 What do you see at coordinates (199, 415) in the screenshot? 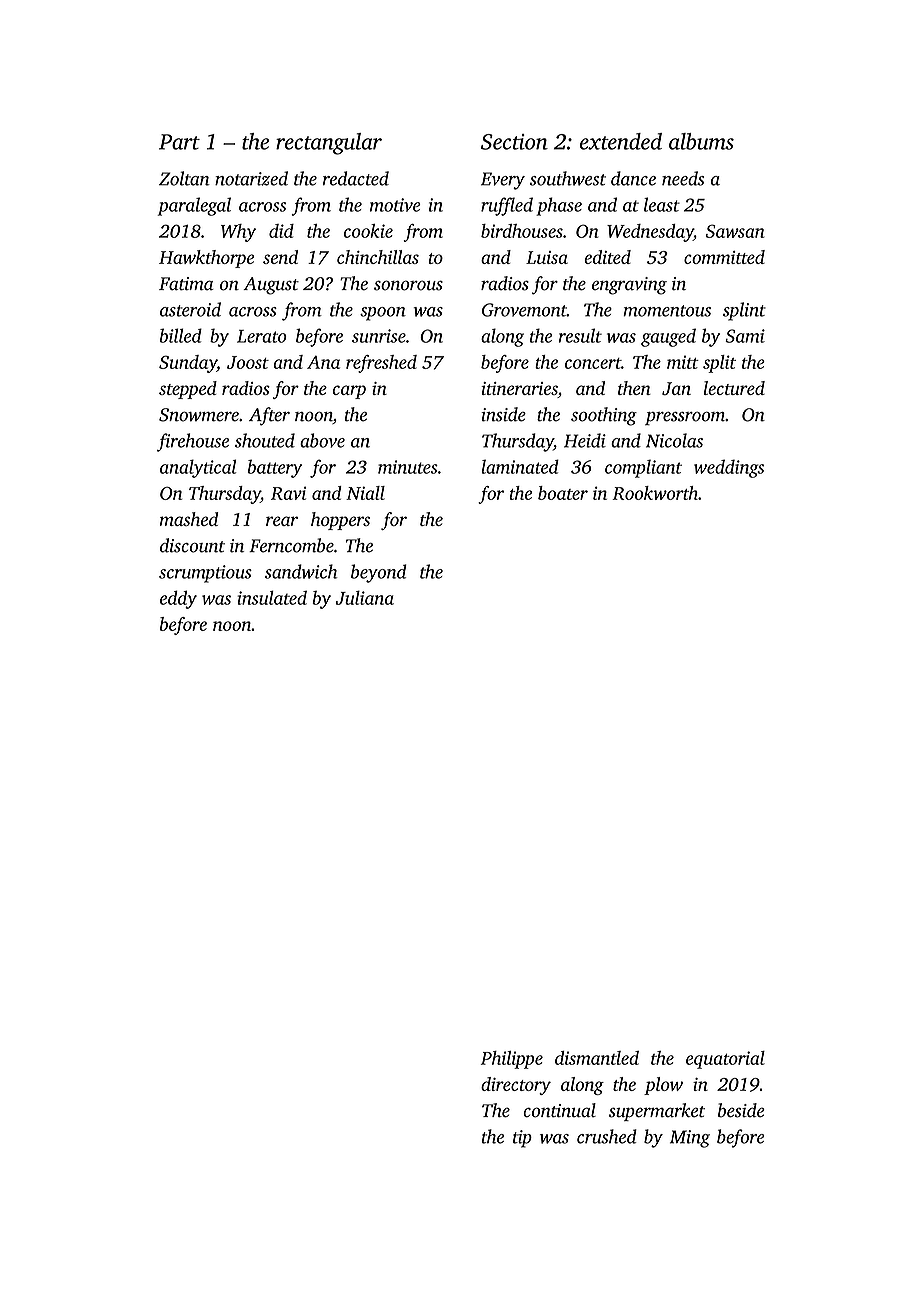
I see `Snowmere` at bounding box center [199, 415].
